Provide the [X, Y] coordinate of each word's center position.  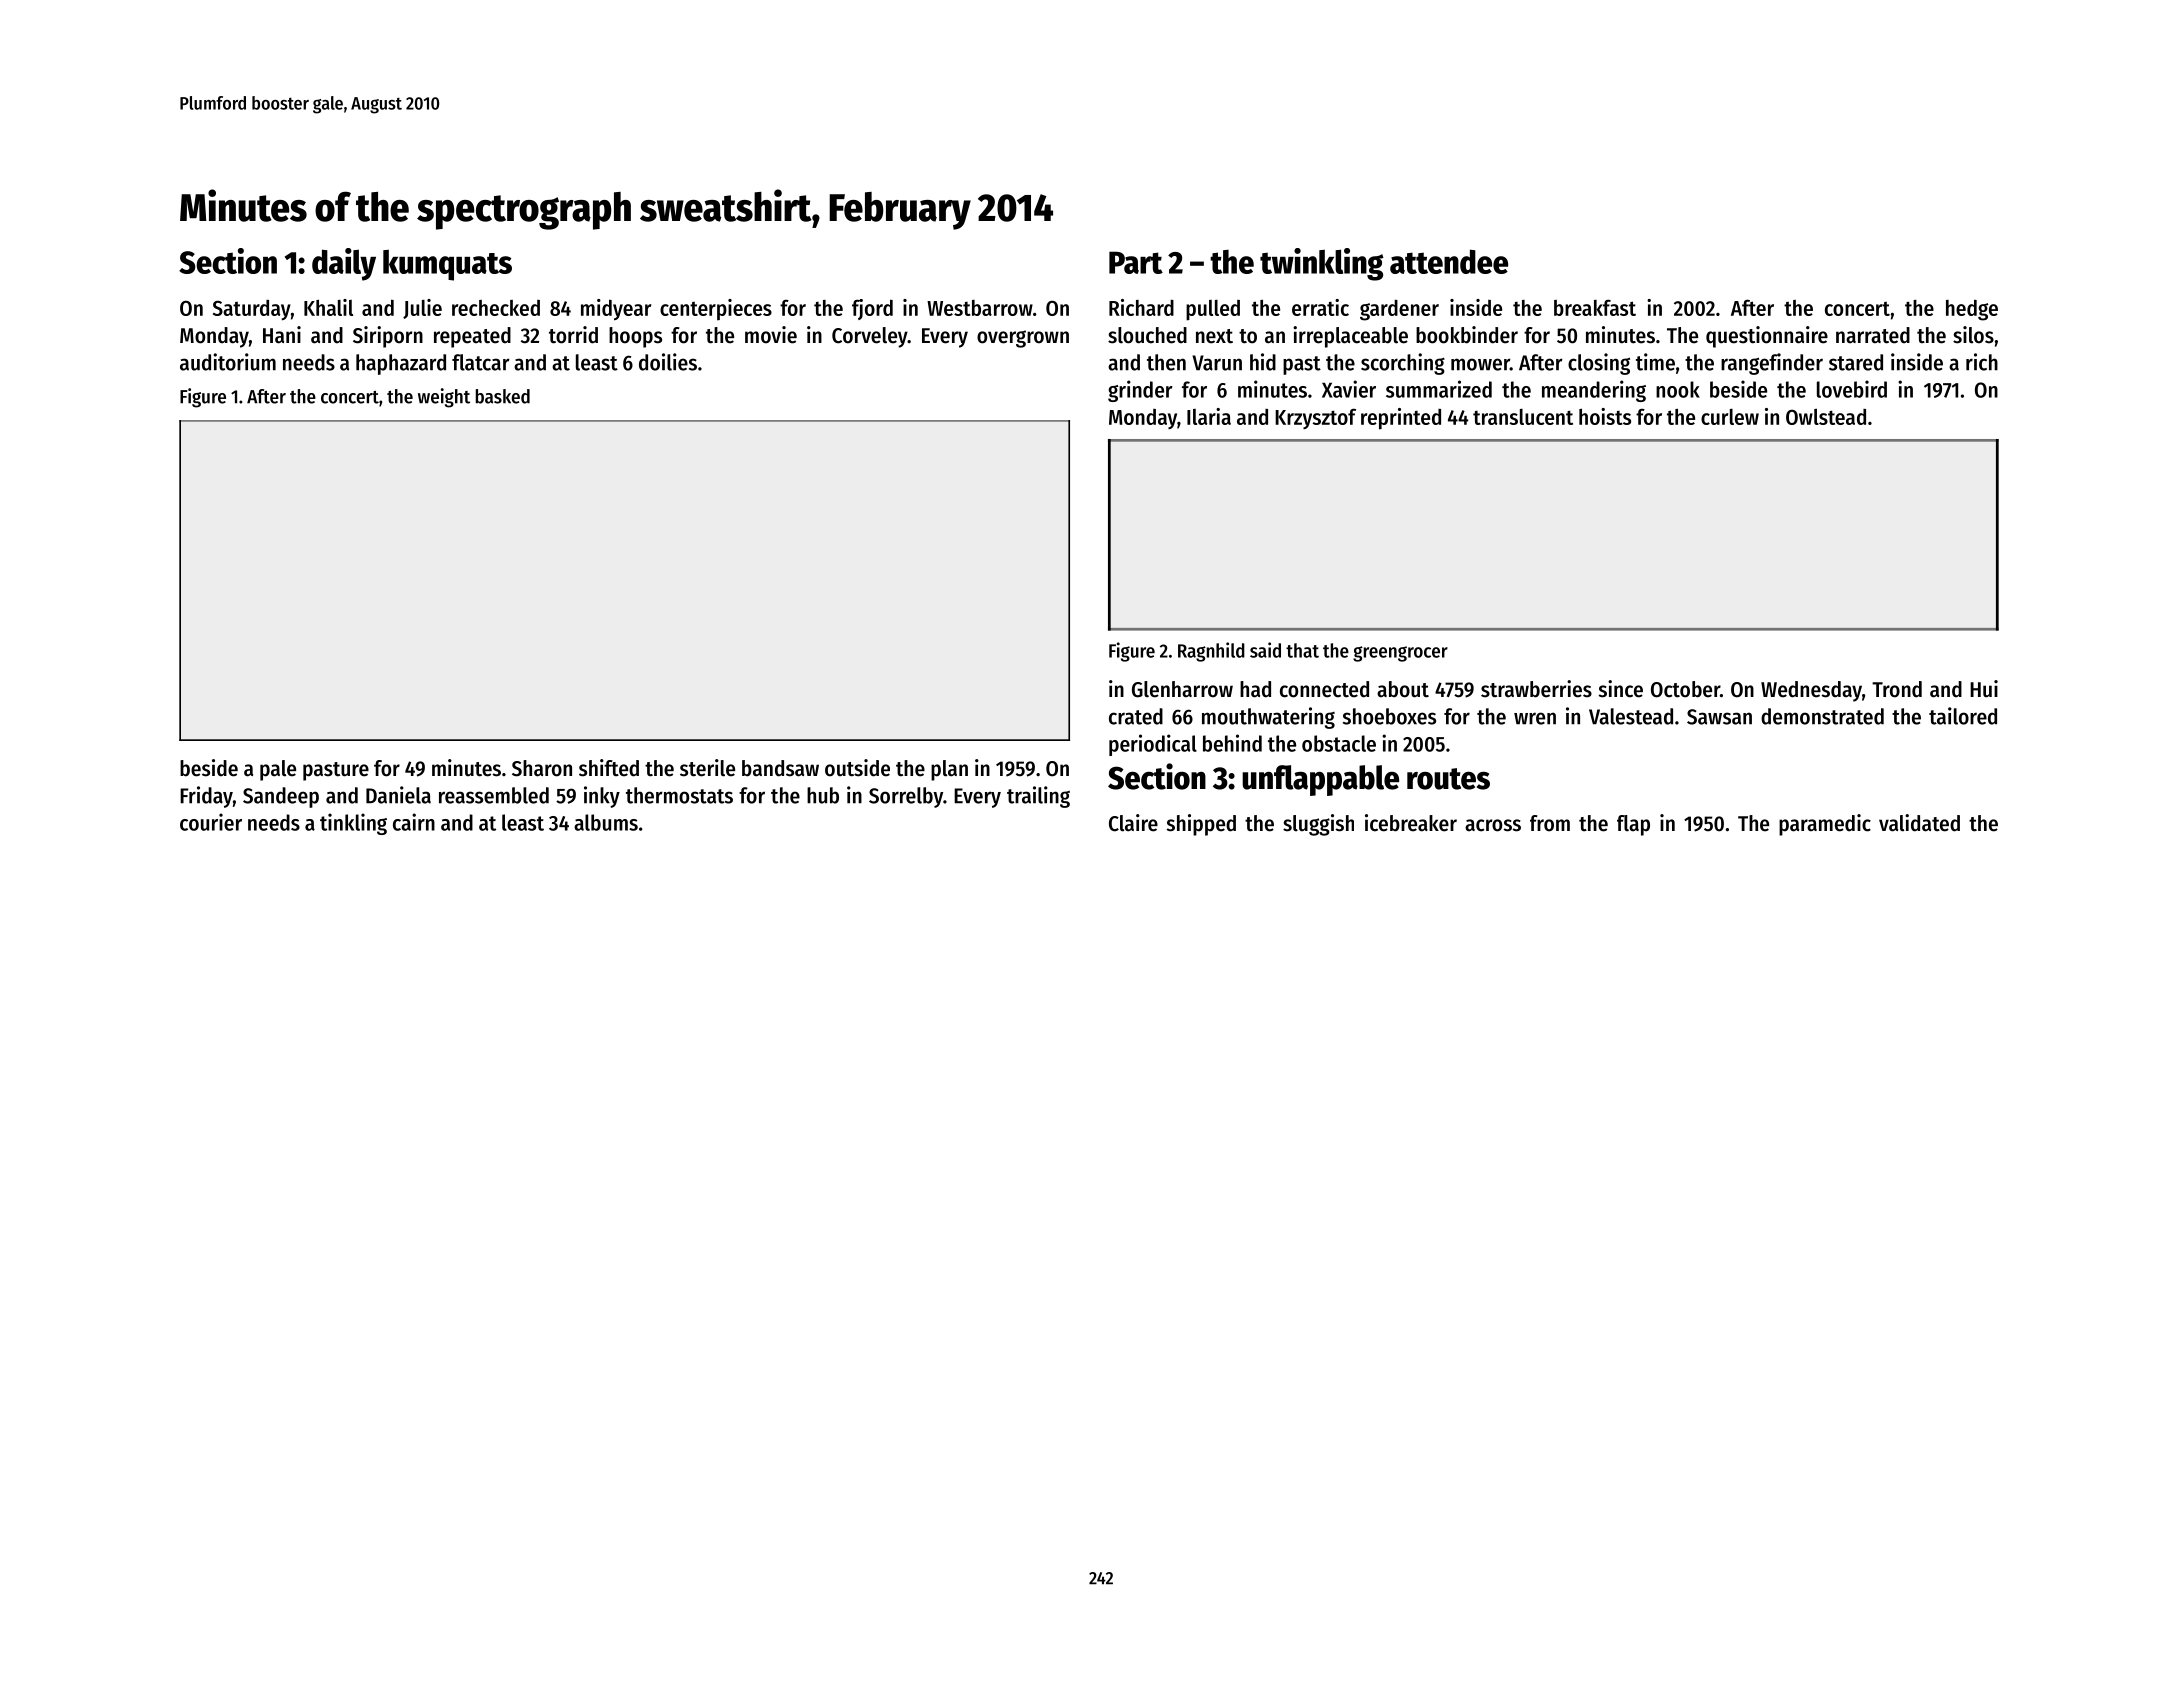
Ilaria [1209, 416]
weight [444, 398]
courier [211, 822]
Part [1136, 262]
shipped [1201, 825]
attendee [1449, 261]
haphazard [401, 364]
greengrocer [1400, 654]
